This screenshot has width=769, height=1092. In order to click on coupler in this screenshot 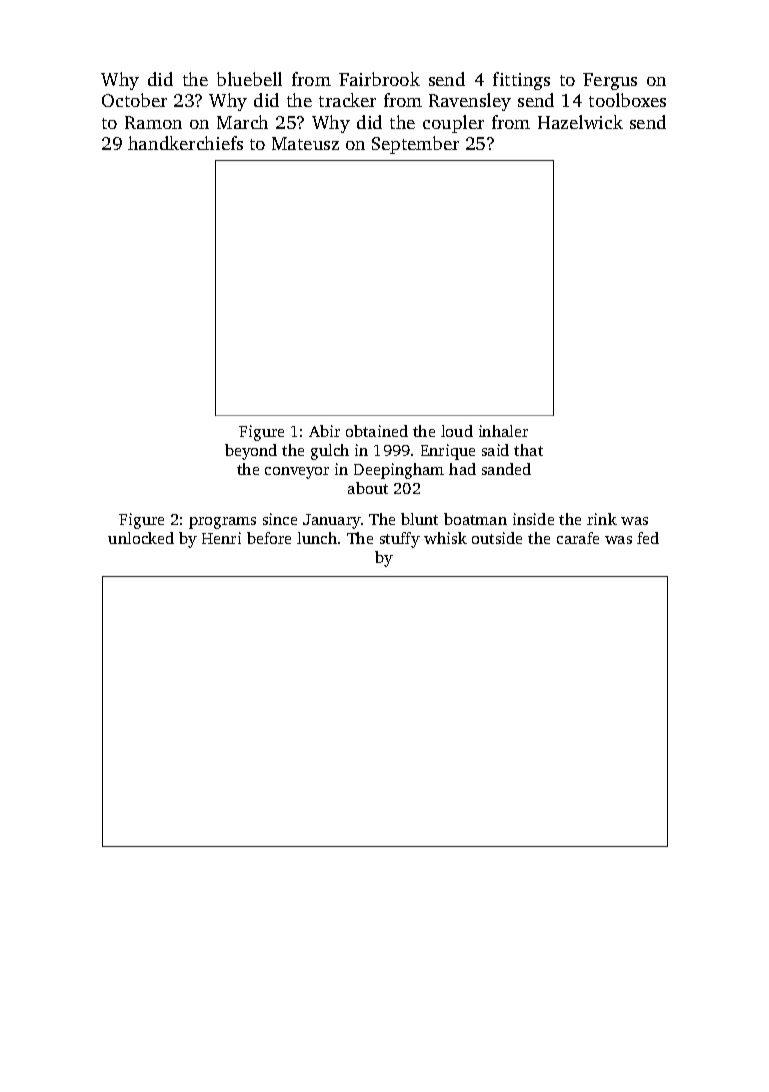, I will do `click(453, 124)`.
